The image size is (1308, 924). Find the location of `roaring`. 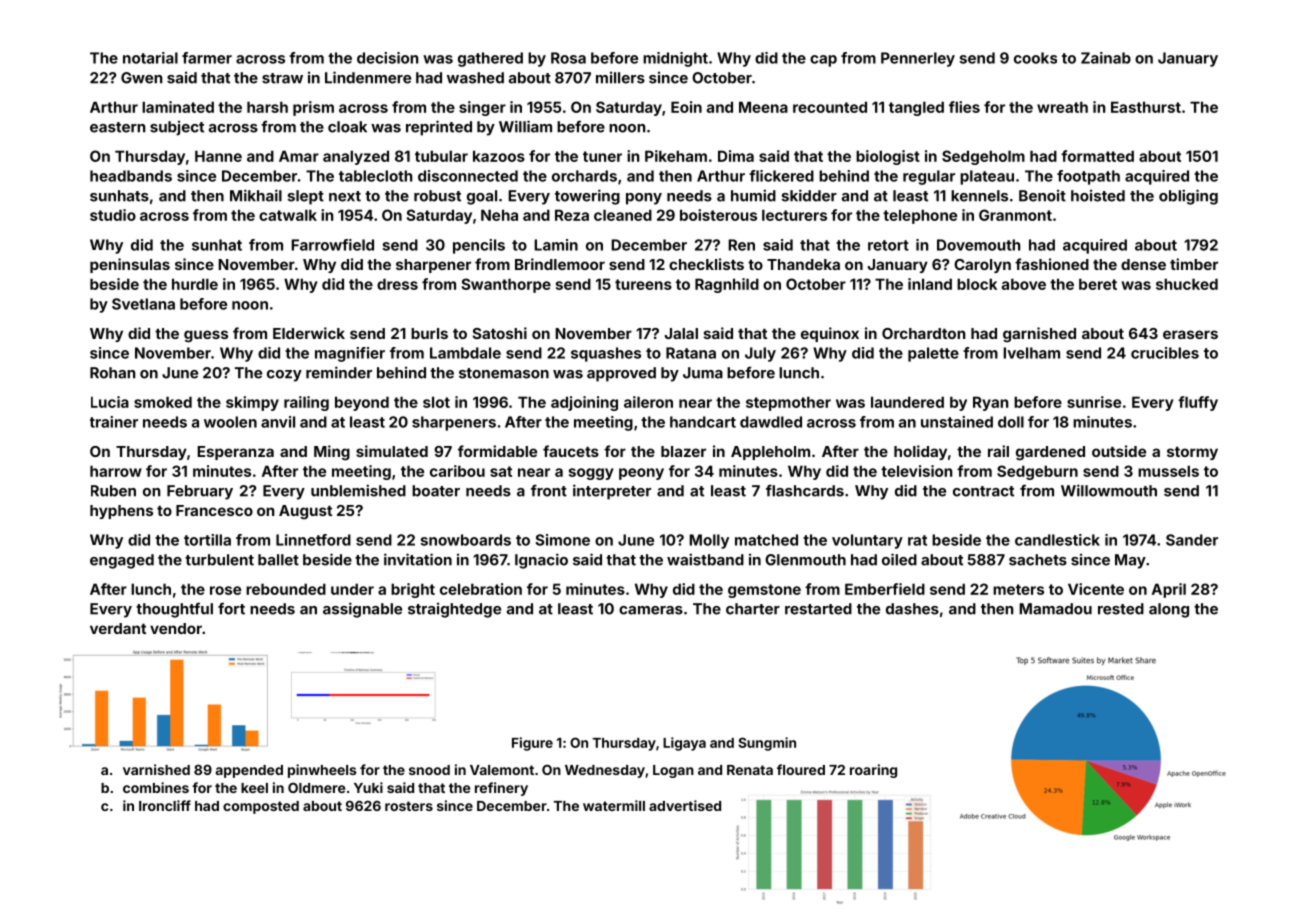

roaring is located at coordinates (873, 771).
